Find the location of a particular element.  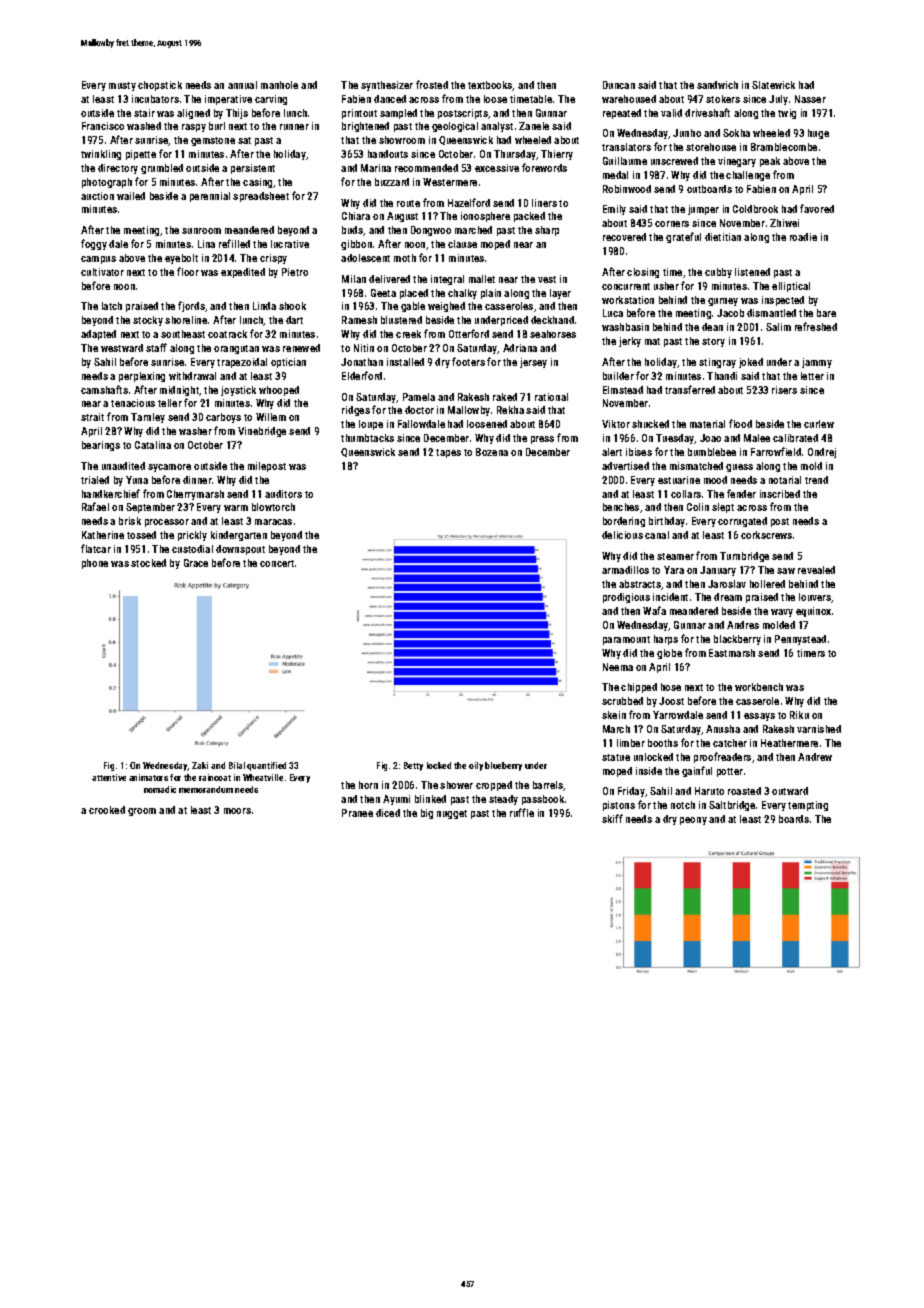

Vinebridge is located at coordinates (262, 432).
